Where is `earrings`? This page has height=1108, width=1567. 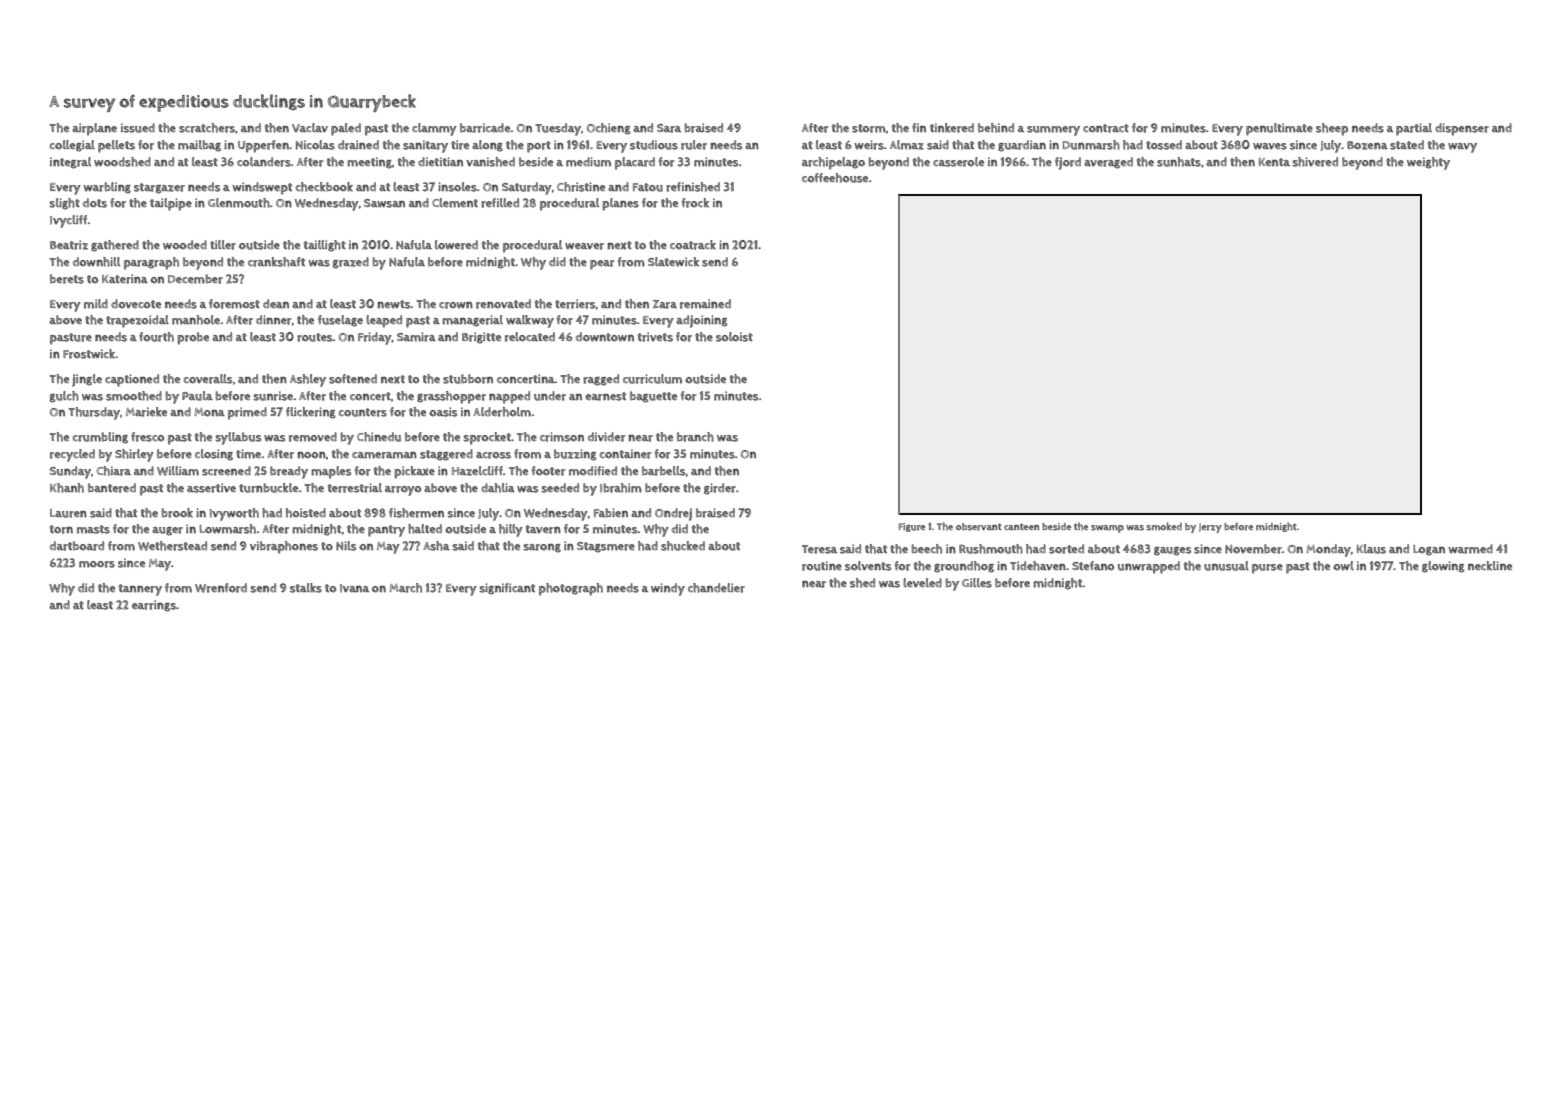
earrings is located at coordinates (154, 606).
